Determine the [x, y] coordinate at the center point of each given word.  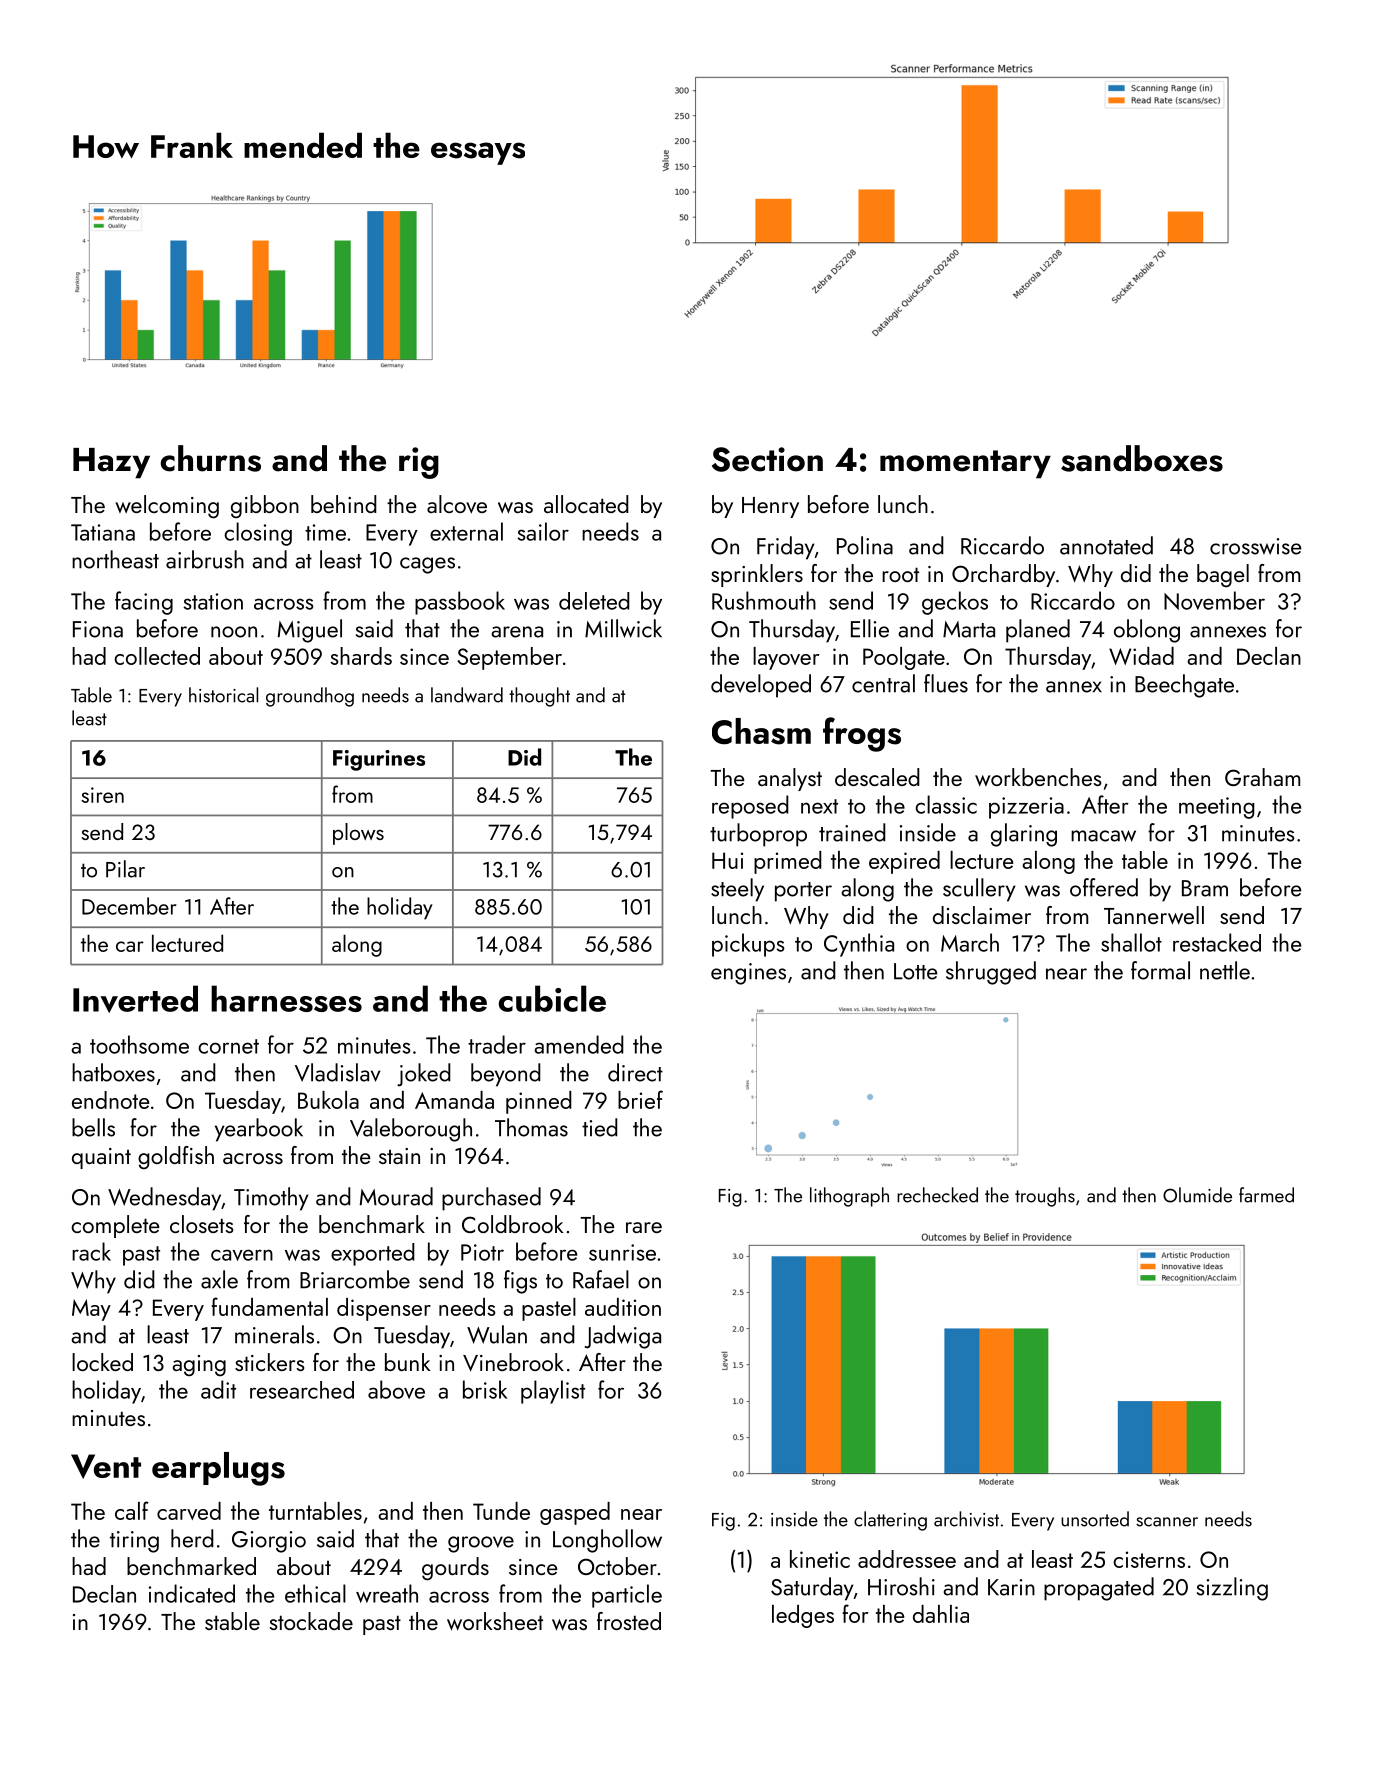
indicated [192, 1593]
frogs [862, 734]
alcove [457, 504]
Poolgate [904, 658]
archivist [966, 1519]
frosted [629, 1621]
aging [199, 1366]
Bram [1205, 888]
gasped [575, 1513]
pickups [748, 945]
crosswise [1256, 546]
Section [767, 459]
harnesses [286, 998]
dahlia [941, 1614]
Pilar [125, 869]
